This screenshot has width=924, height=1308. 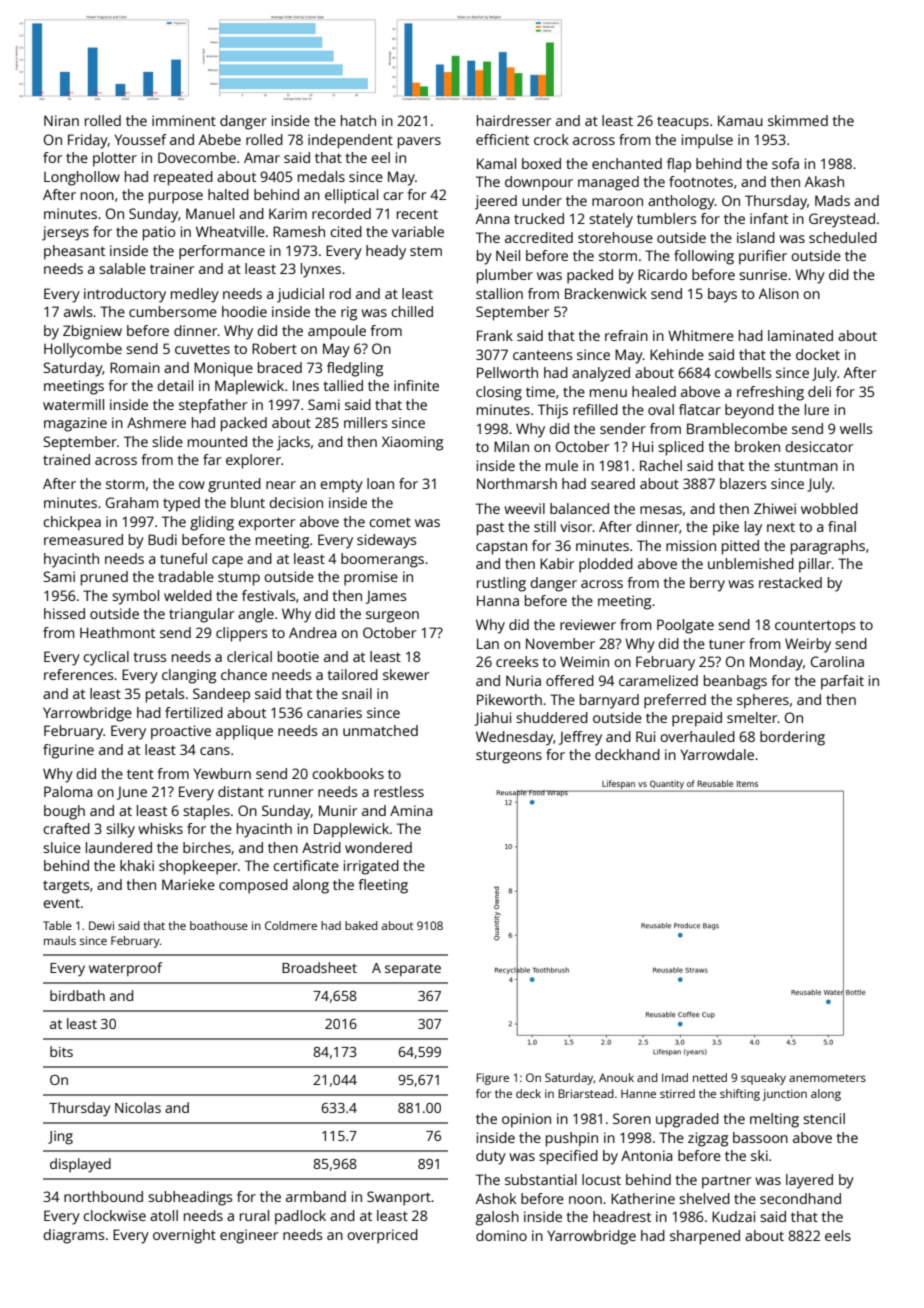 I want to click on eels, so click(x=838, y=1235).
